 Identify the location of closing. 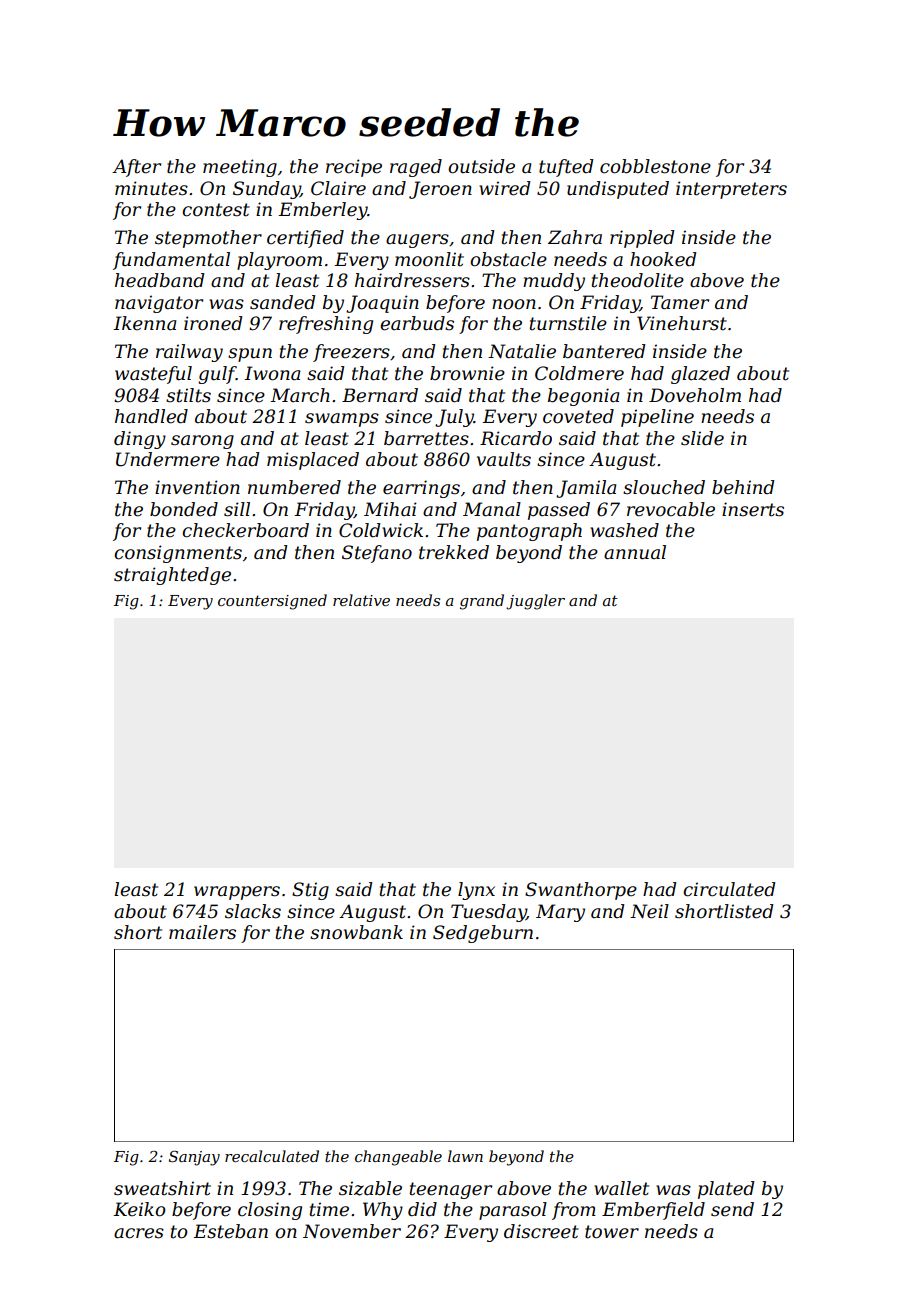
(270, 1211).
